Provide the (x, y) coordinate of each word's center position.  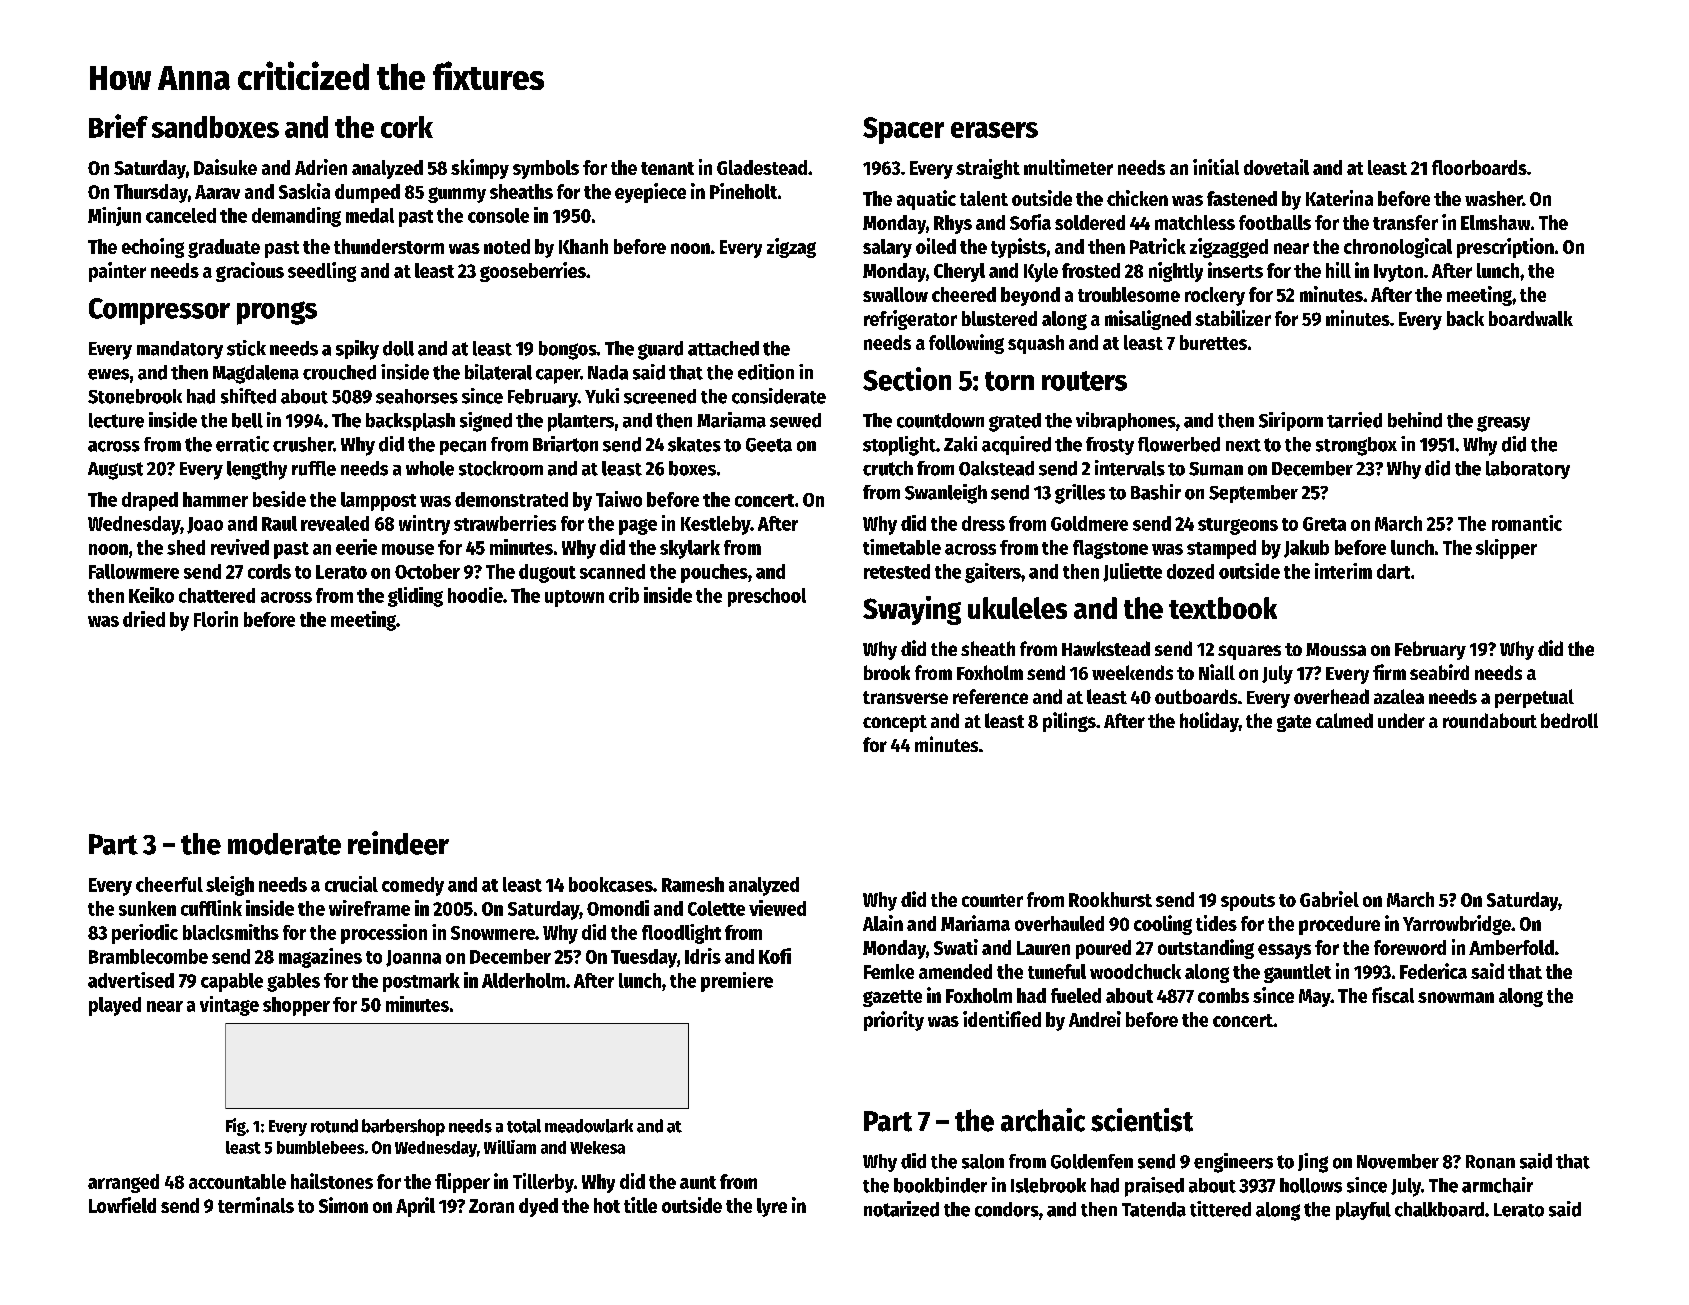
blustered (999, 318)
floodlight (681, 934)
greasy (1503, 424)
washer (1494, 198)
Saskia (304, 191)
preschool (767, 597)
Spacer (903, 130)
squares (1249, 652)
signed (486, 422)
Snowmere (493, 933)
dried (144, 619)
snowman (1456, 997)
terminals (256, 1205)
